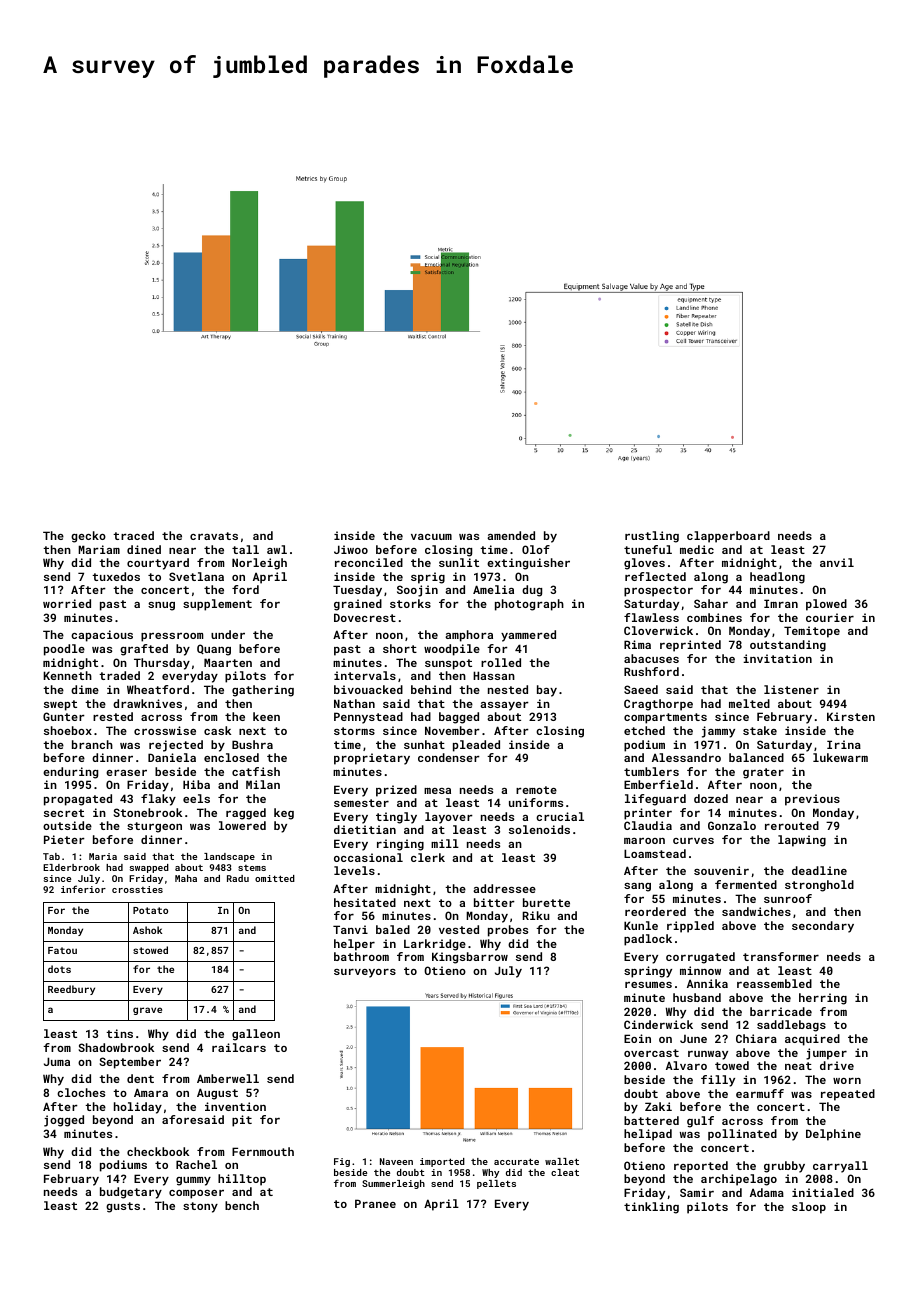 This image has height=1308, width=924. What do you see at coordinates (147, 703) in the image?
I see `drawknives` at bounding box center [147, 703].
